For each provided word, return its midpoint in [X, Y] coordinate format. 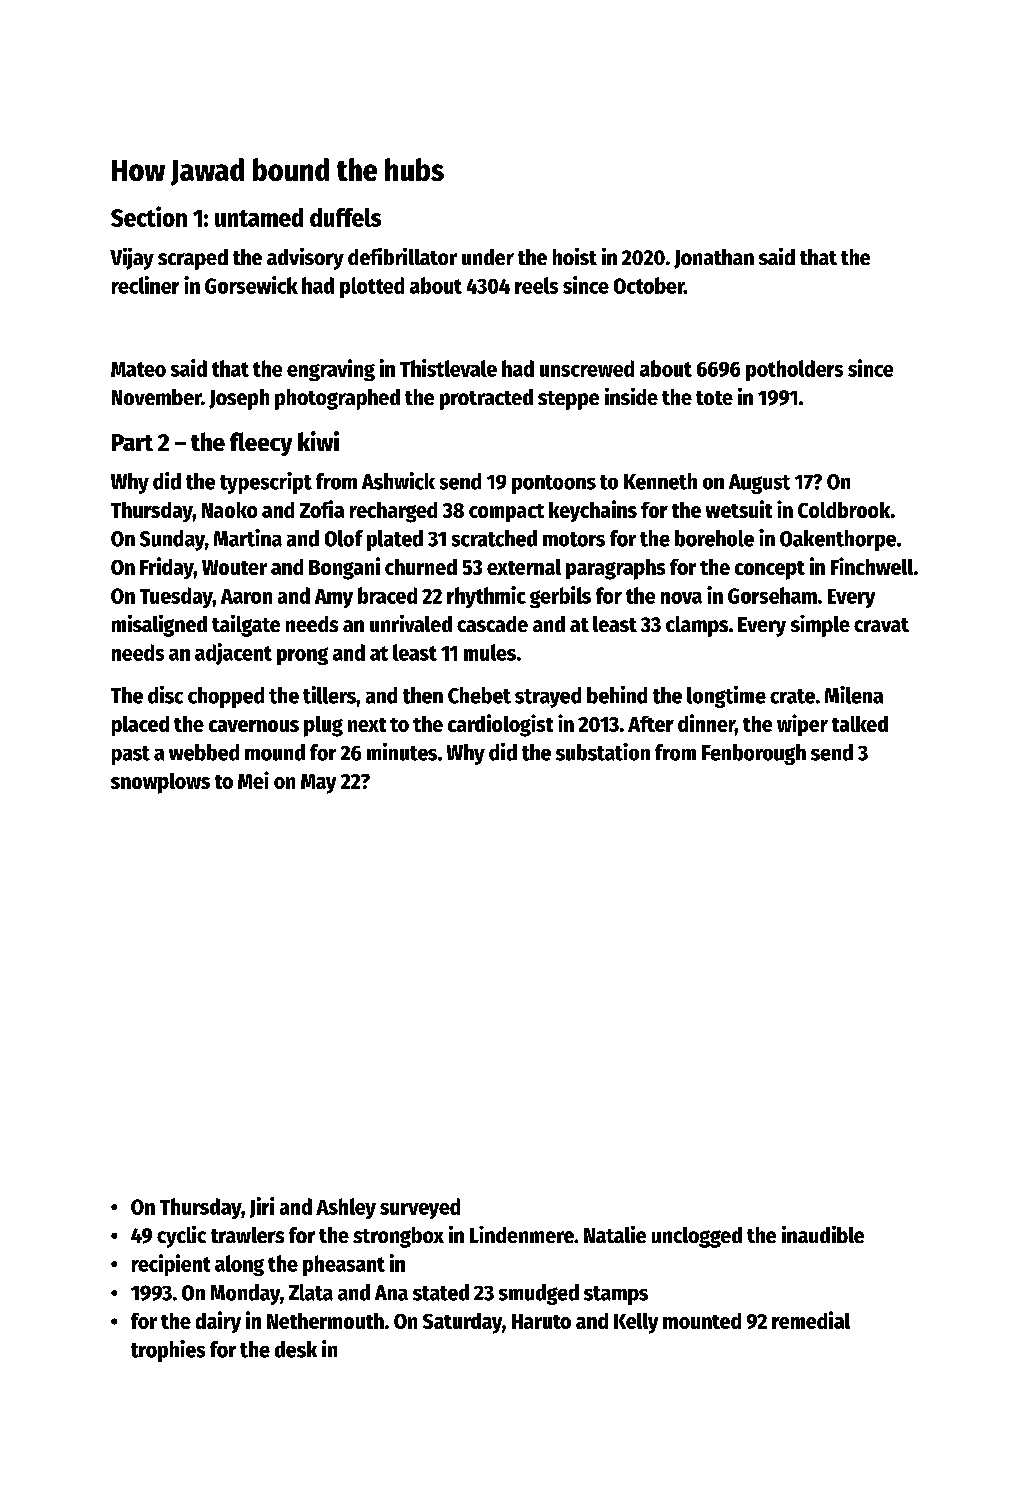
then [423, 695]
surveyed [420, 1208]
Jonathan [714, 259]
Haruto [541, 1321]
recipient [171, 1265]
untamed [259, 217]
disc [165, 695]
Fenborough [754, 754]
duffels [345, 217]
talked [860, 724]
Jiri [262, 1207]
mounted [702, 1321]
